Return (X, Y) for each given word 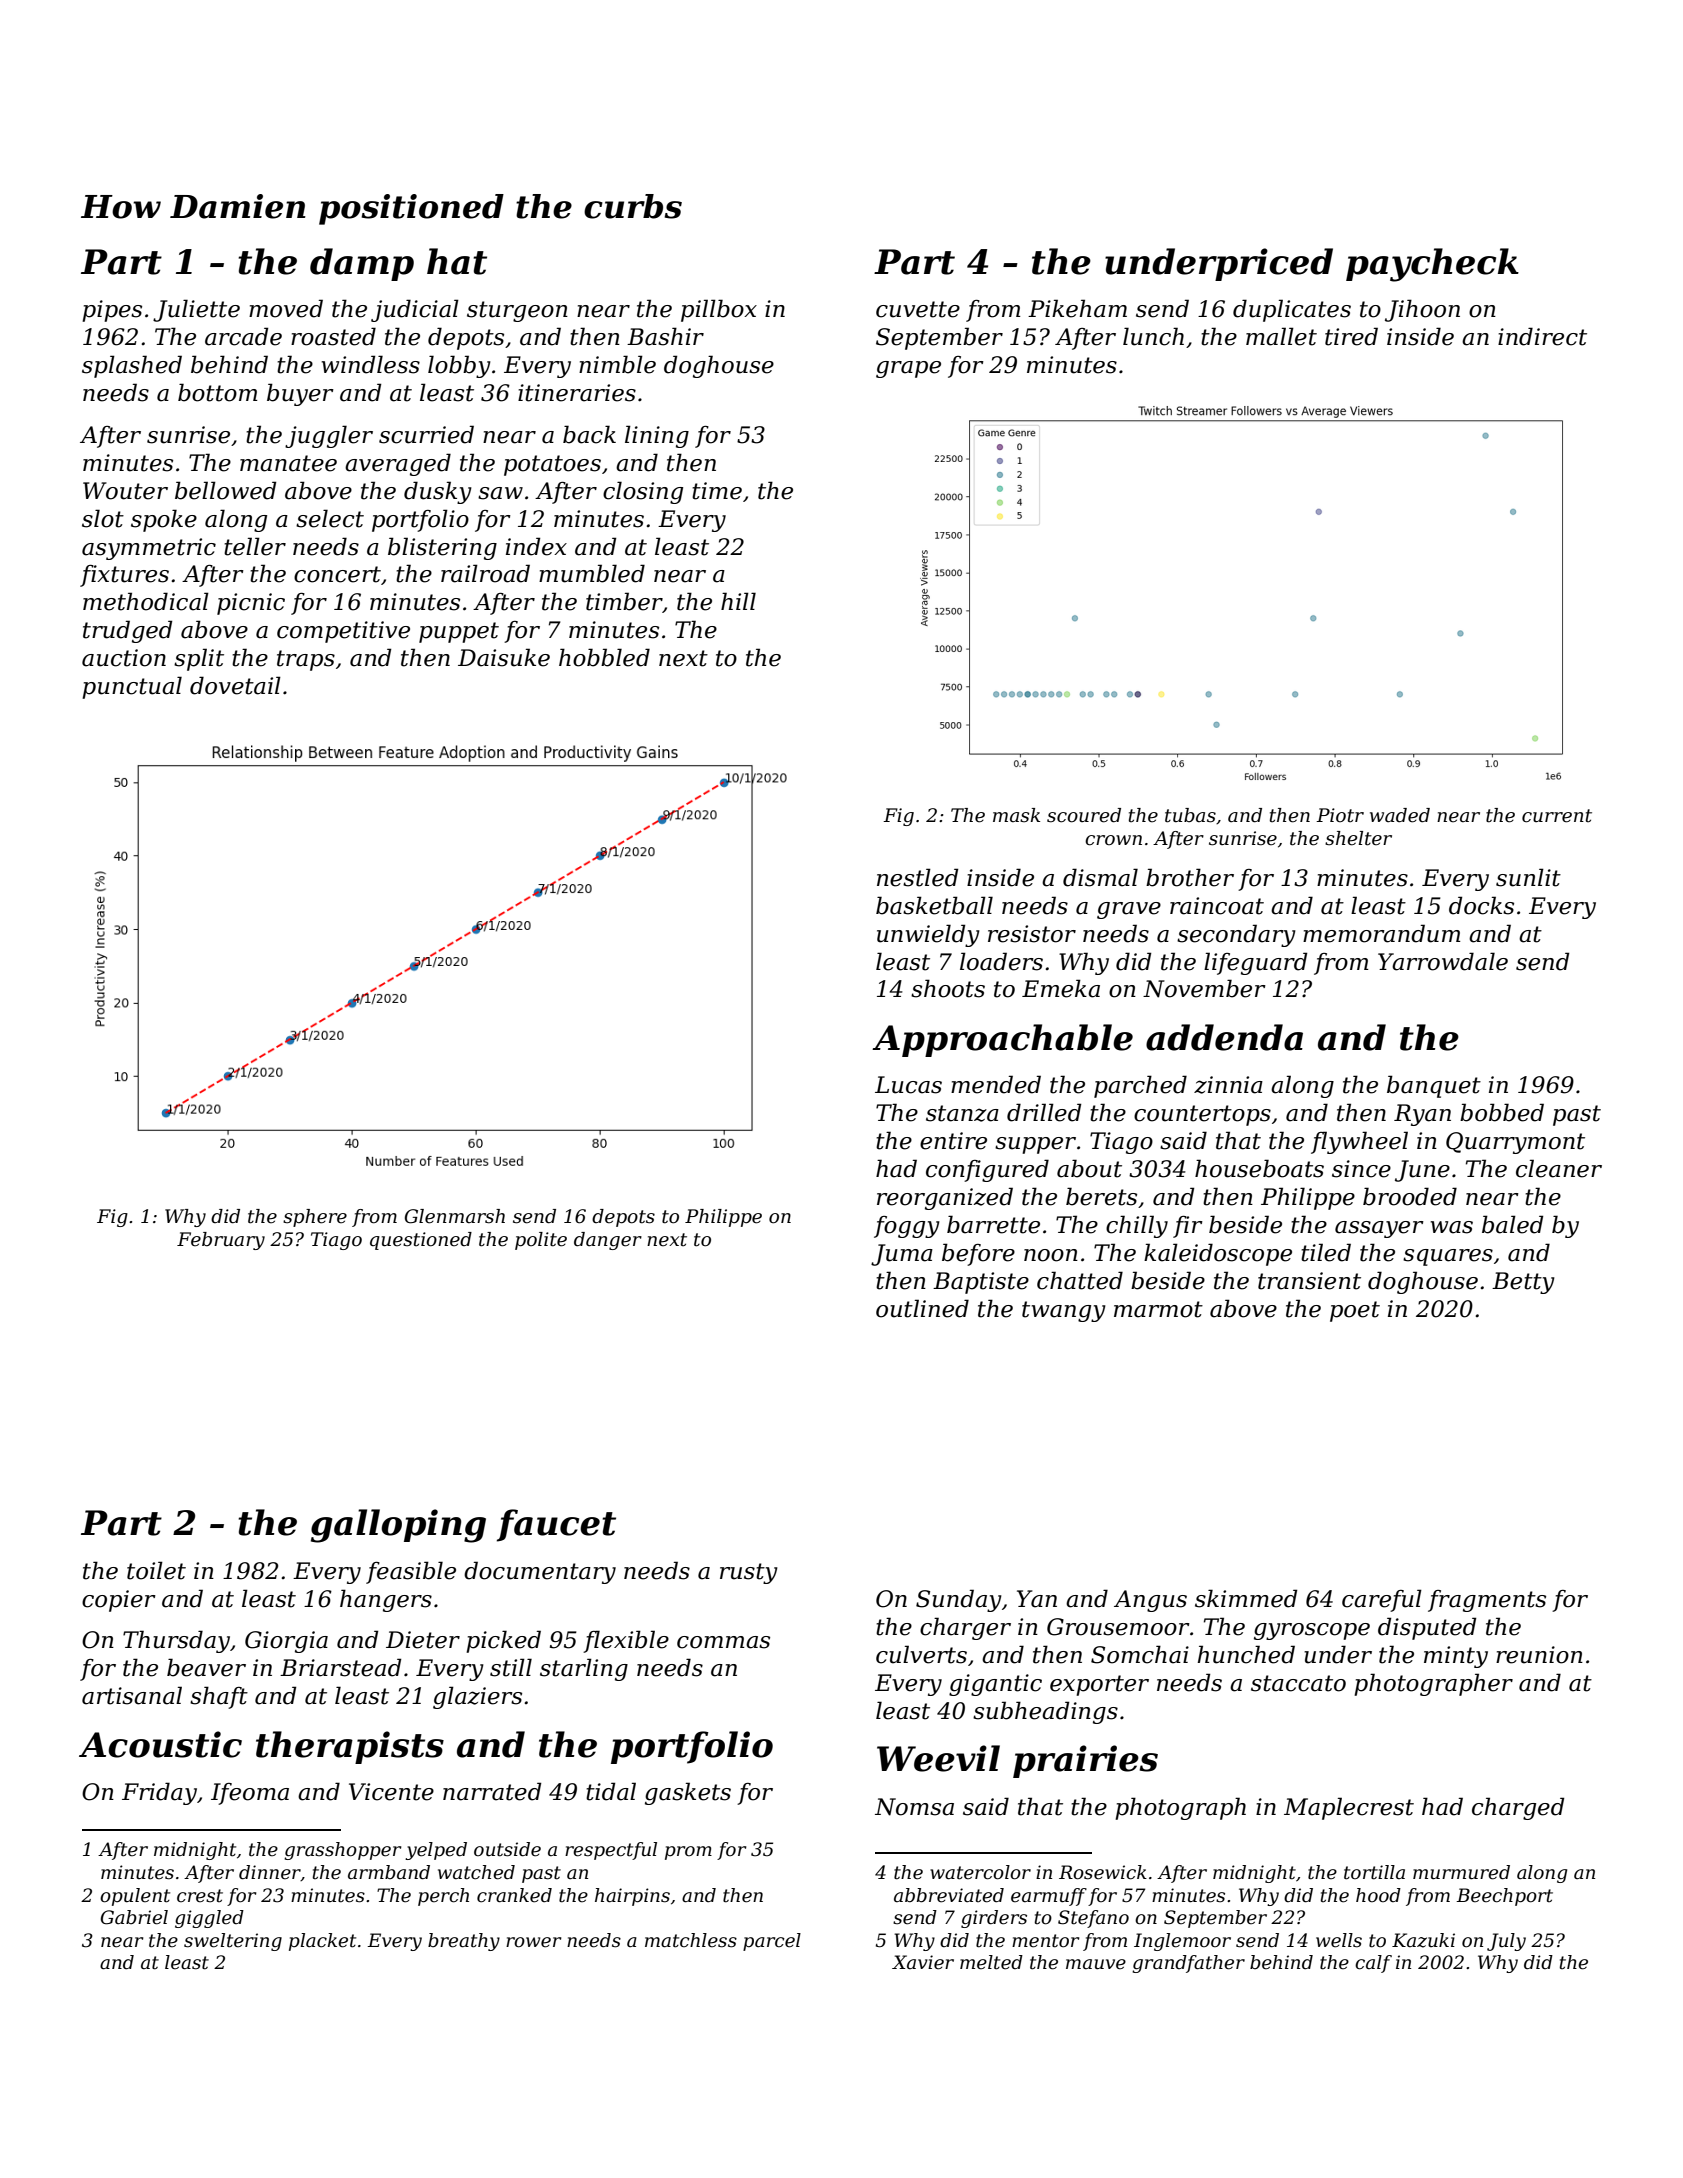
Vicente (391, 1792)
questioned (421, 1241)
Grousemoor (1118, 1627)
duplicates (1292, 310)
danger (608, 1241)
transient (1309, 1281)
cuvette (918, 309)
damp (362, 264)
